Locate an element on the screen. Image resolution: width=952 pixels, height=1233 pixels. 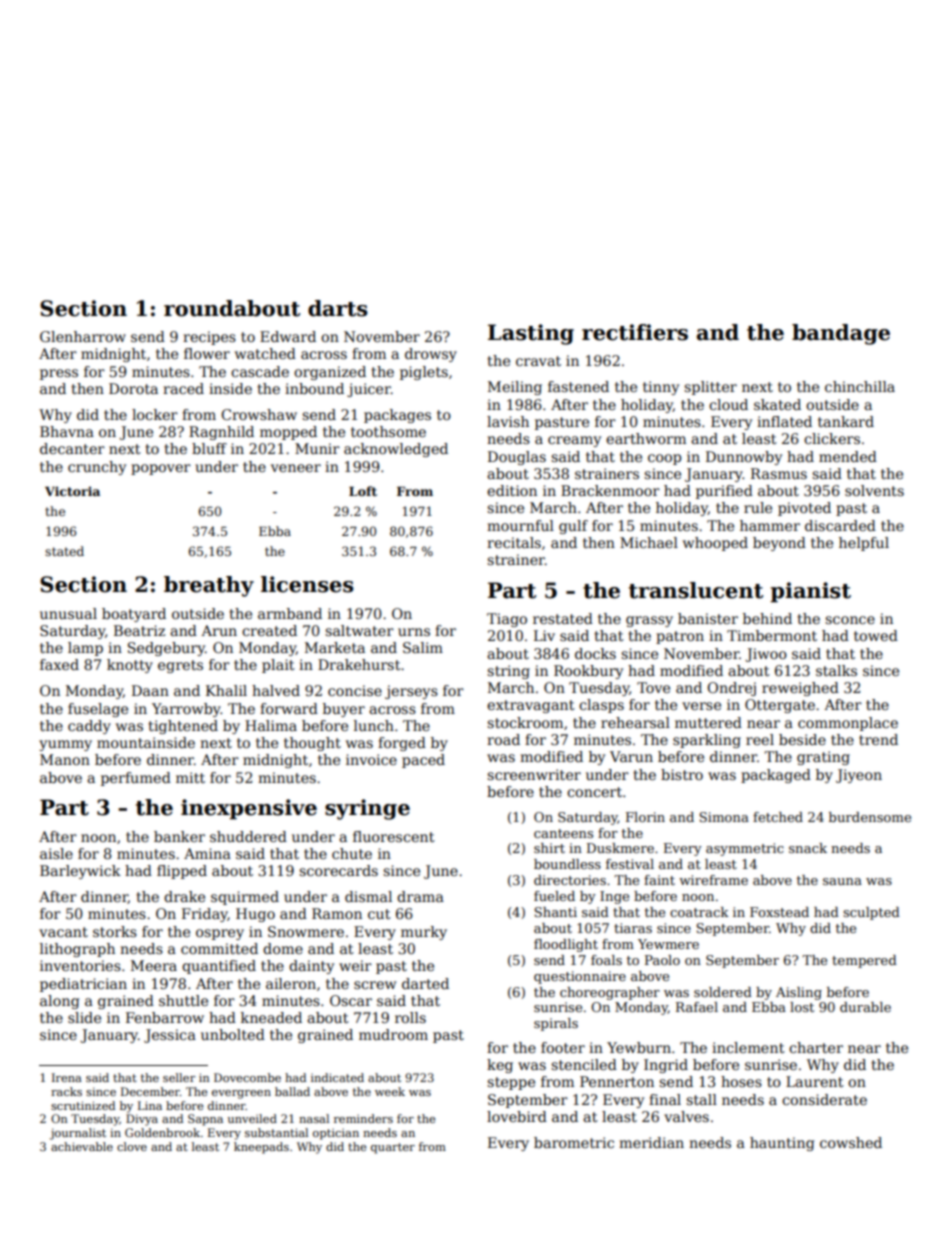
reminders is located at coordinates (363, 1118).
